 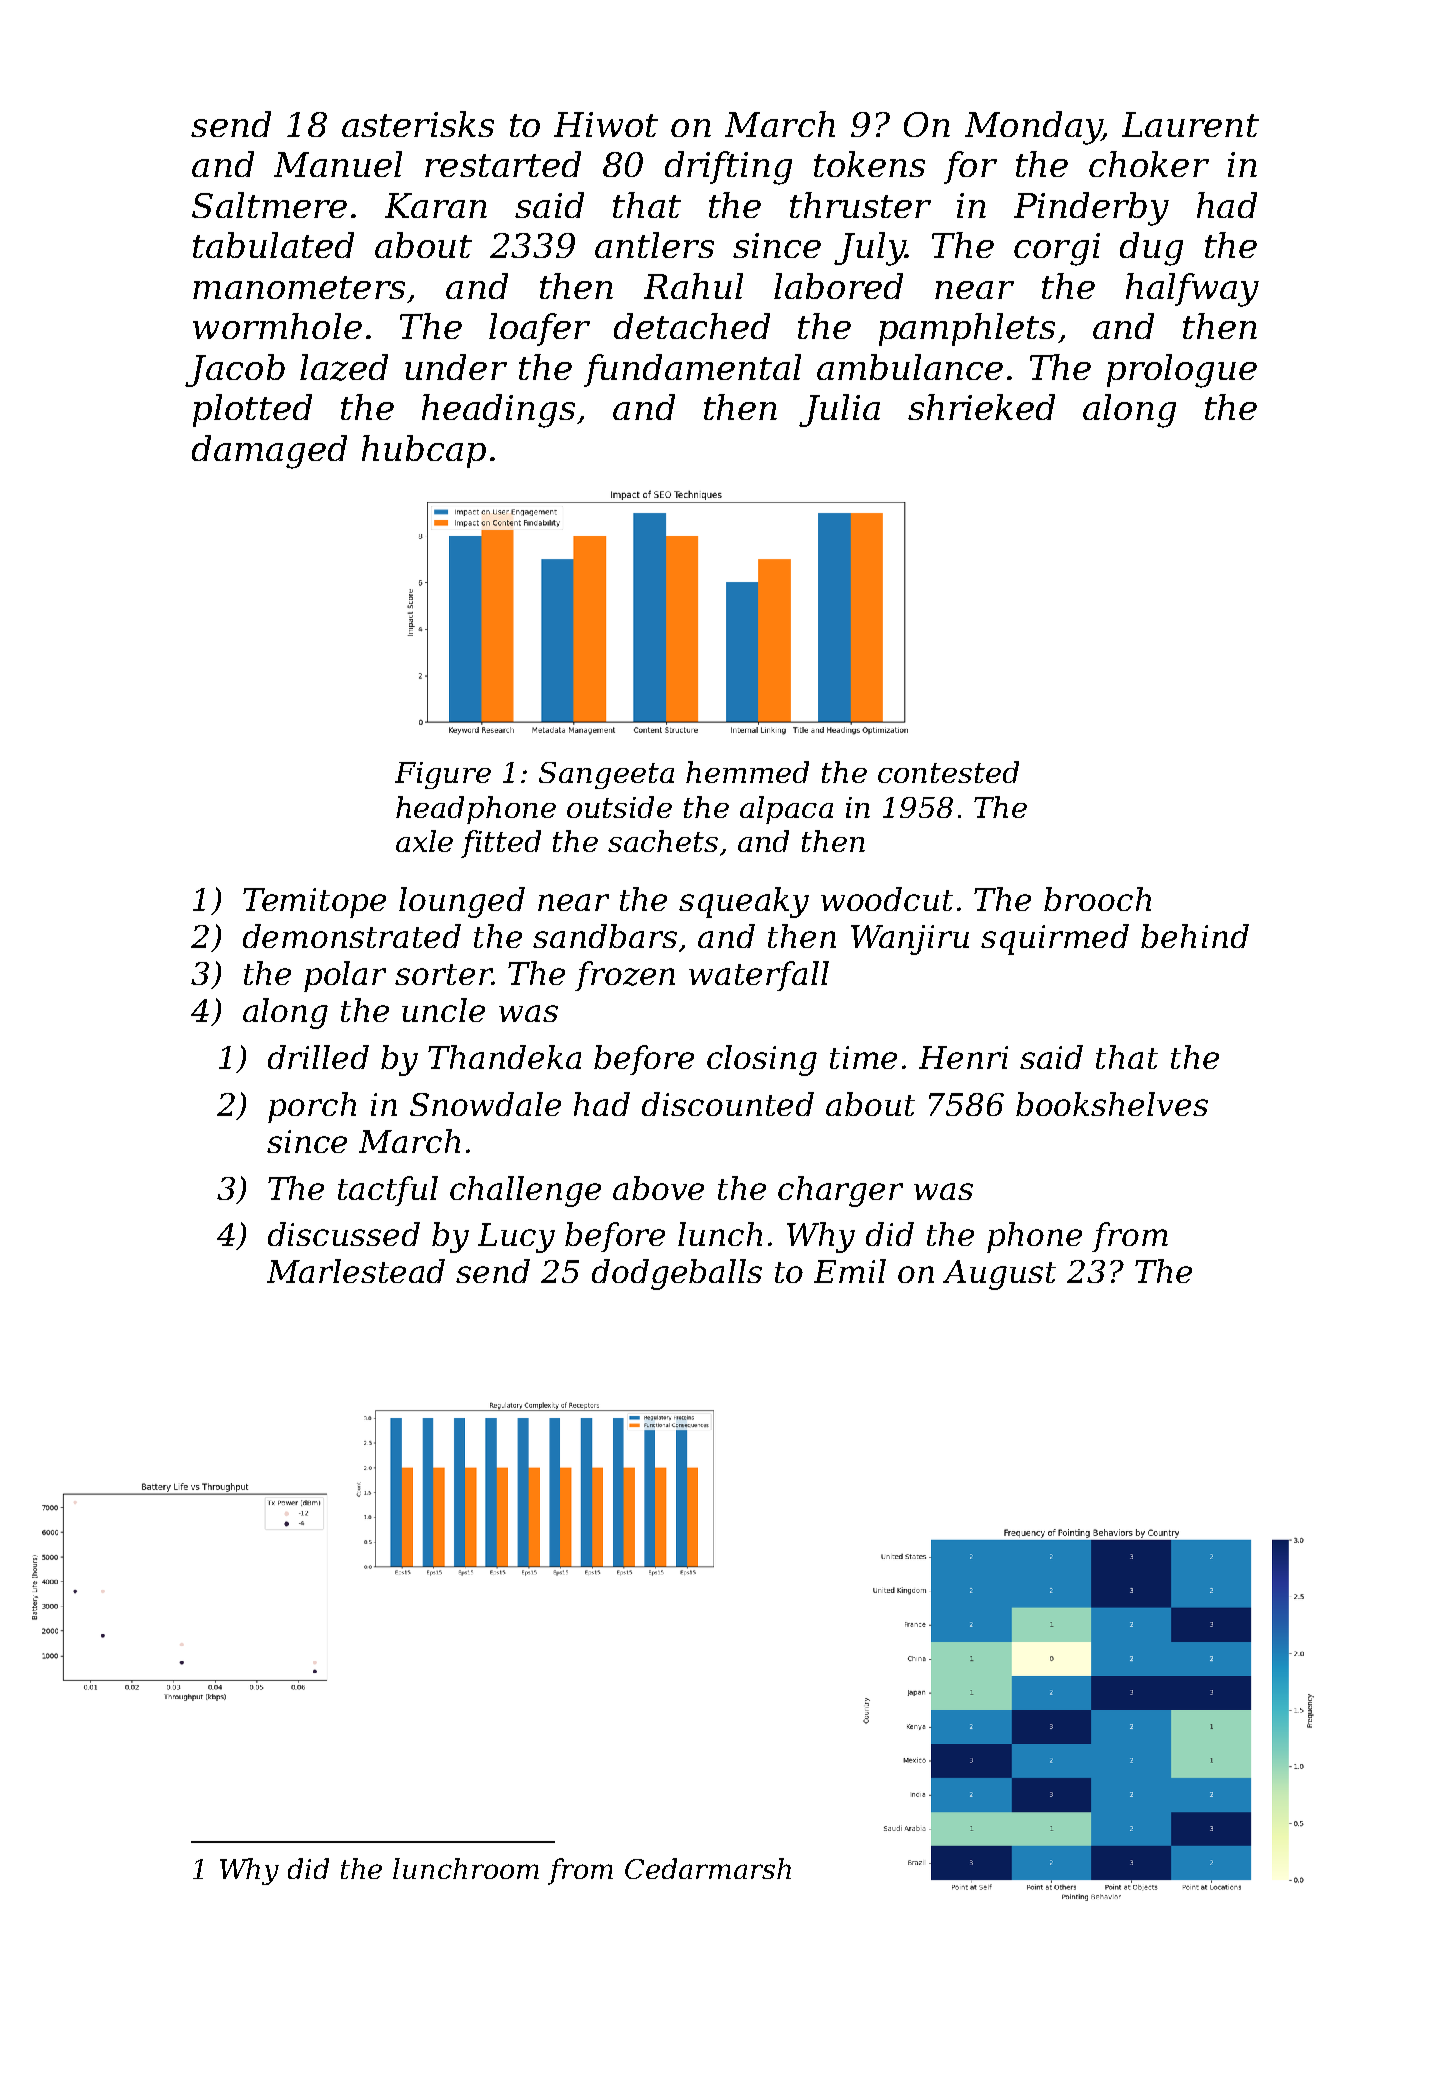 I want to click on charger, so click(x=840, y=1191).
